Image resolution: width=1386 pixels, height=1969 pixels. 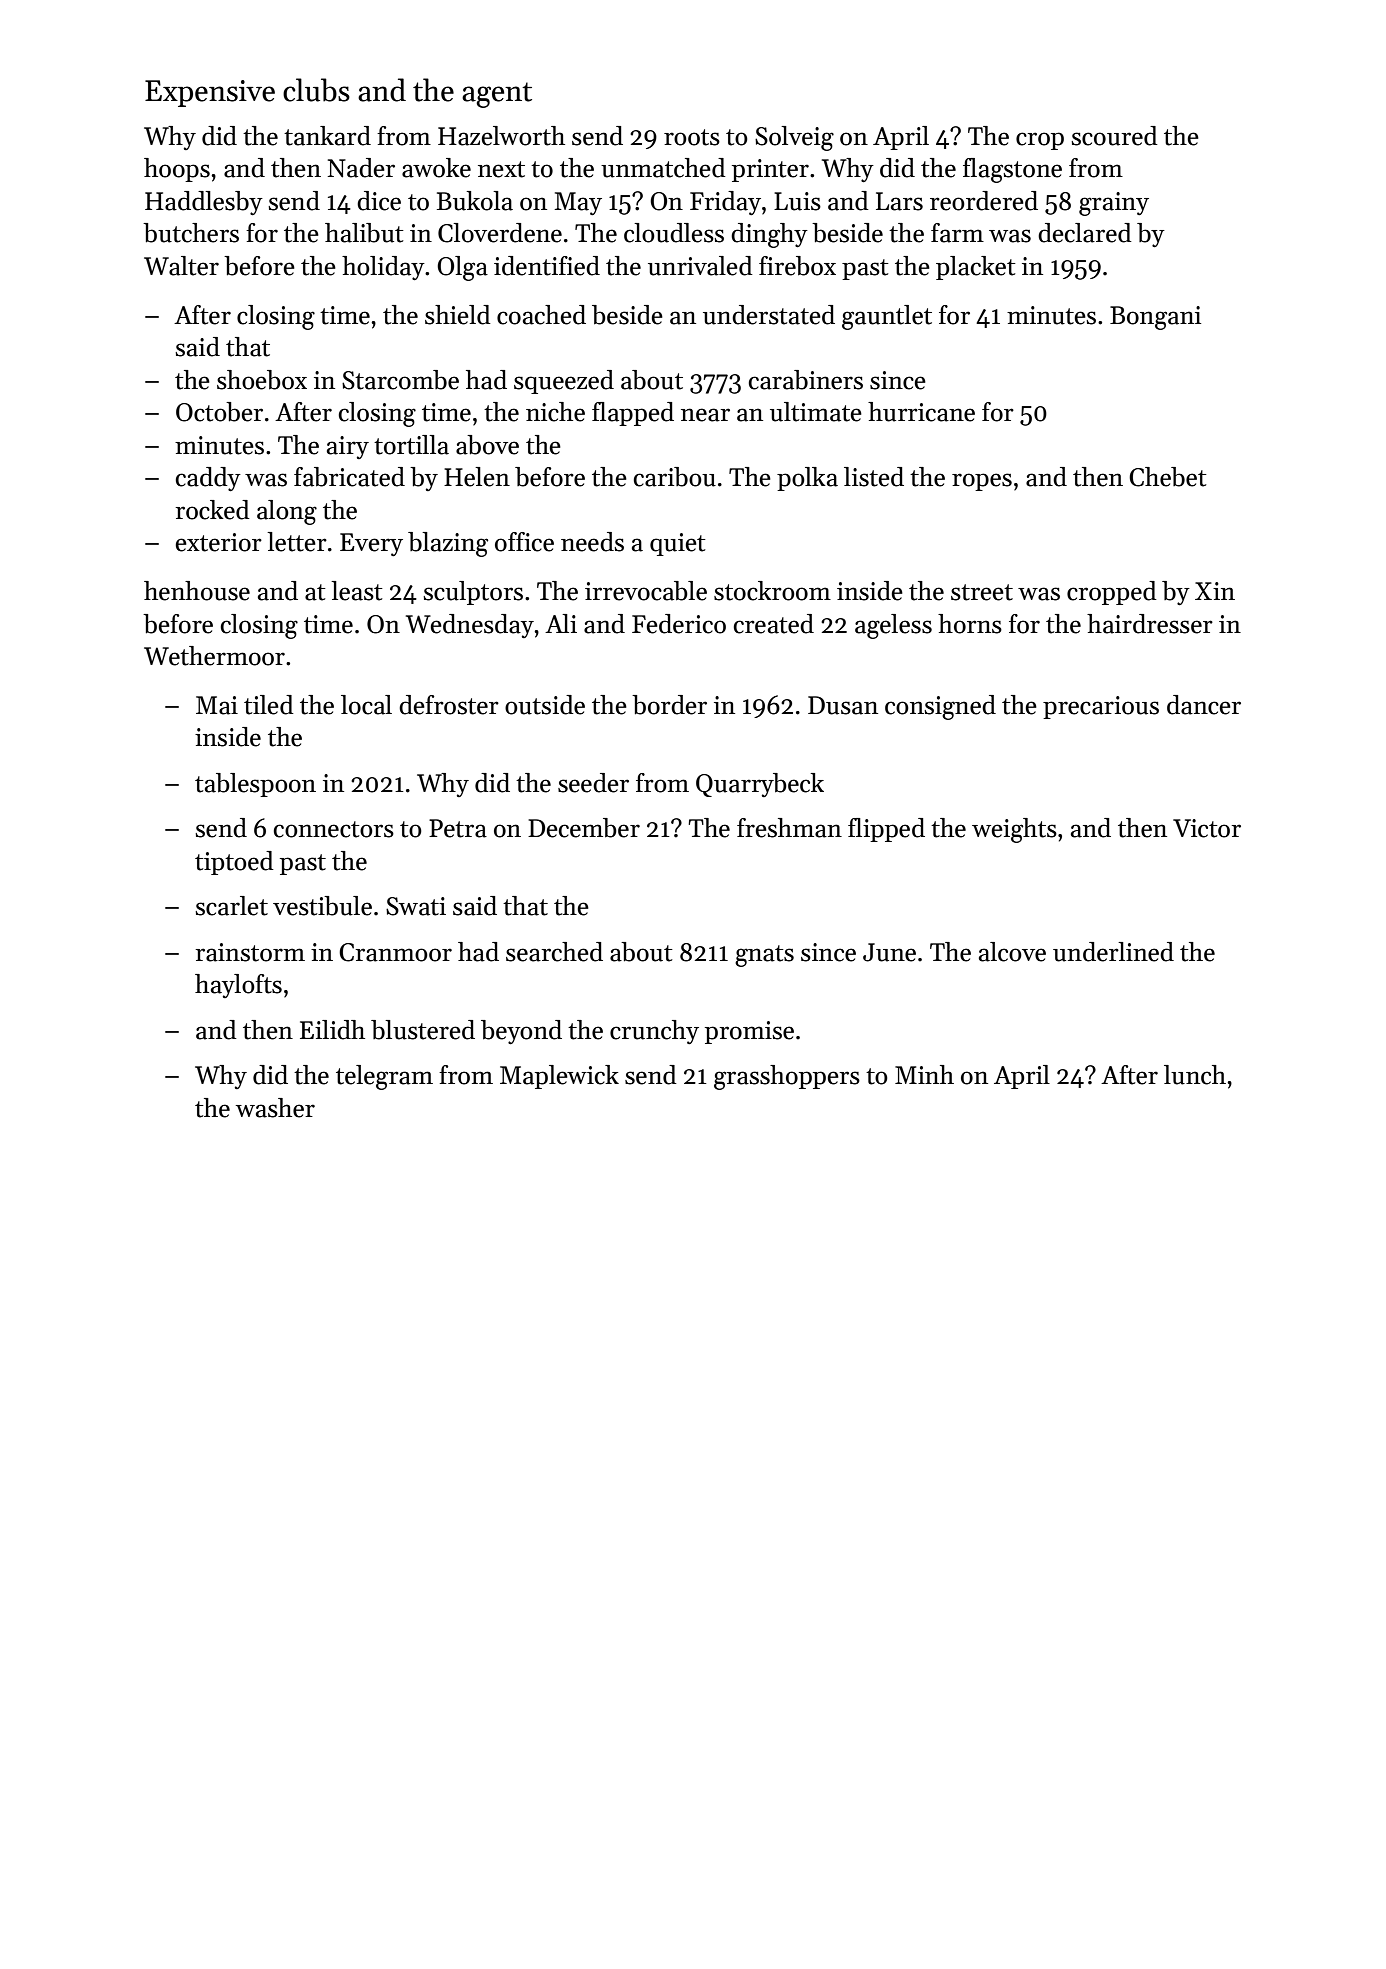 I want to click on Solveig, so click(x=794, y=138).
